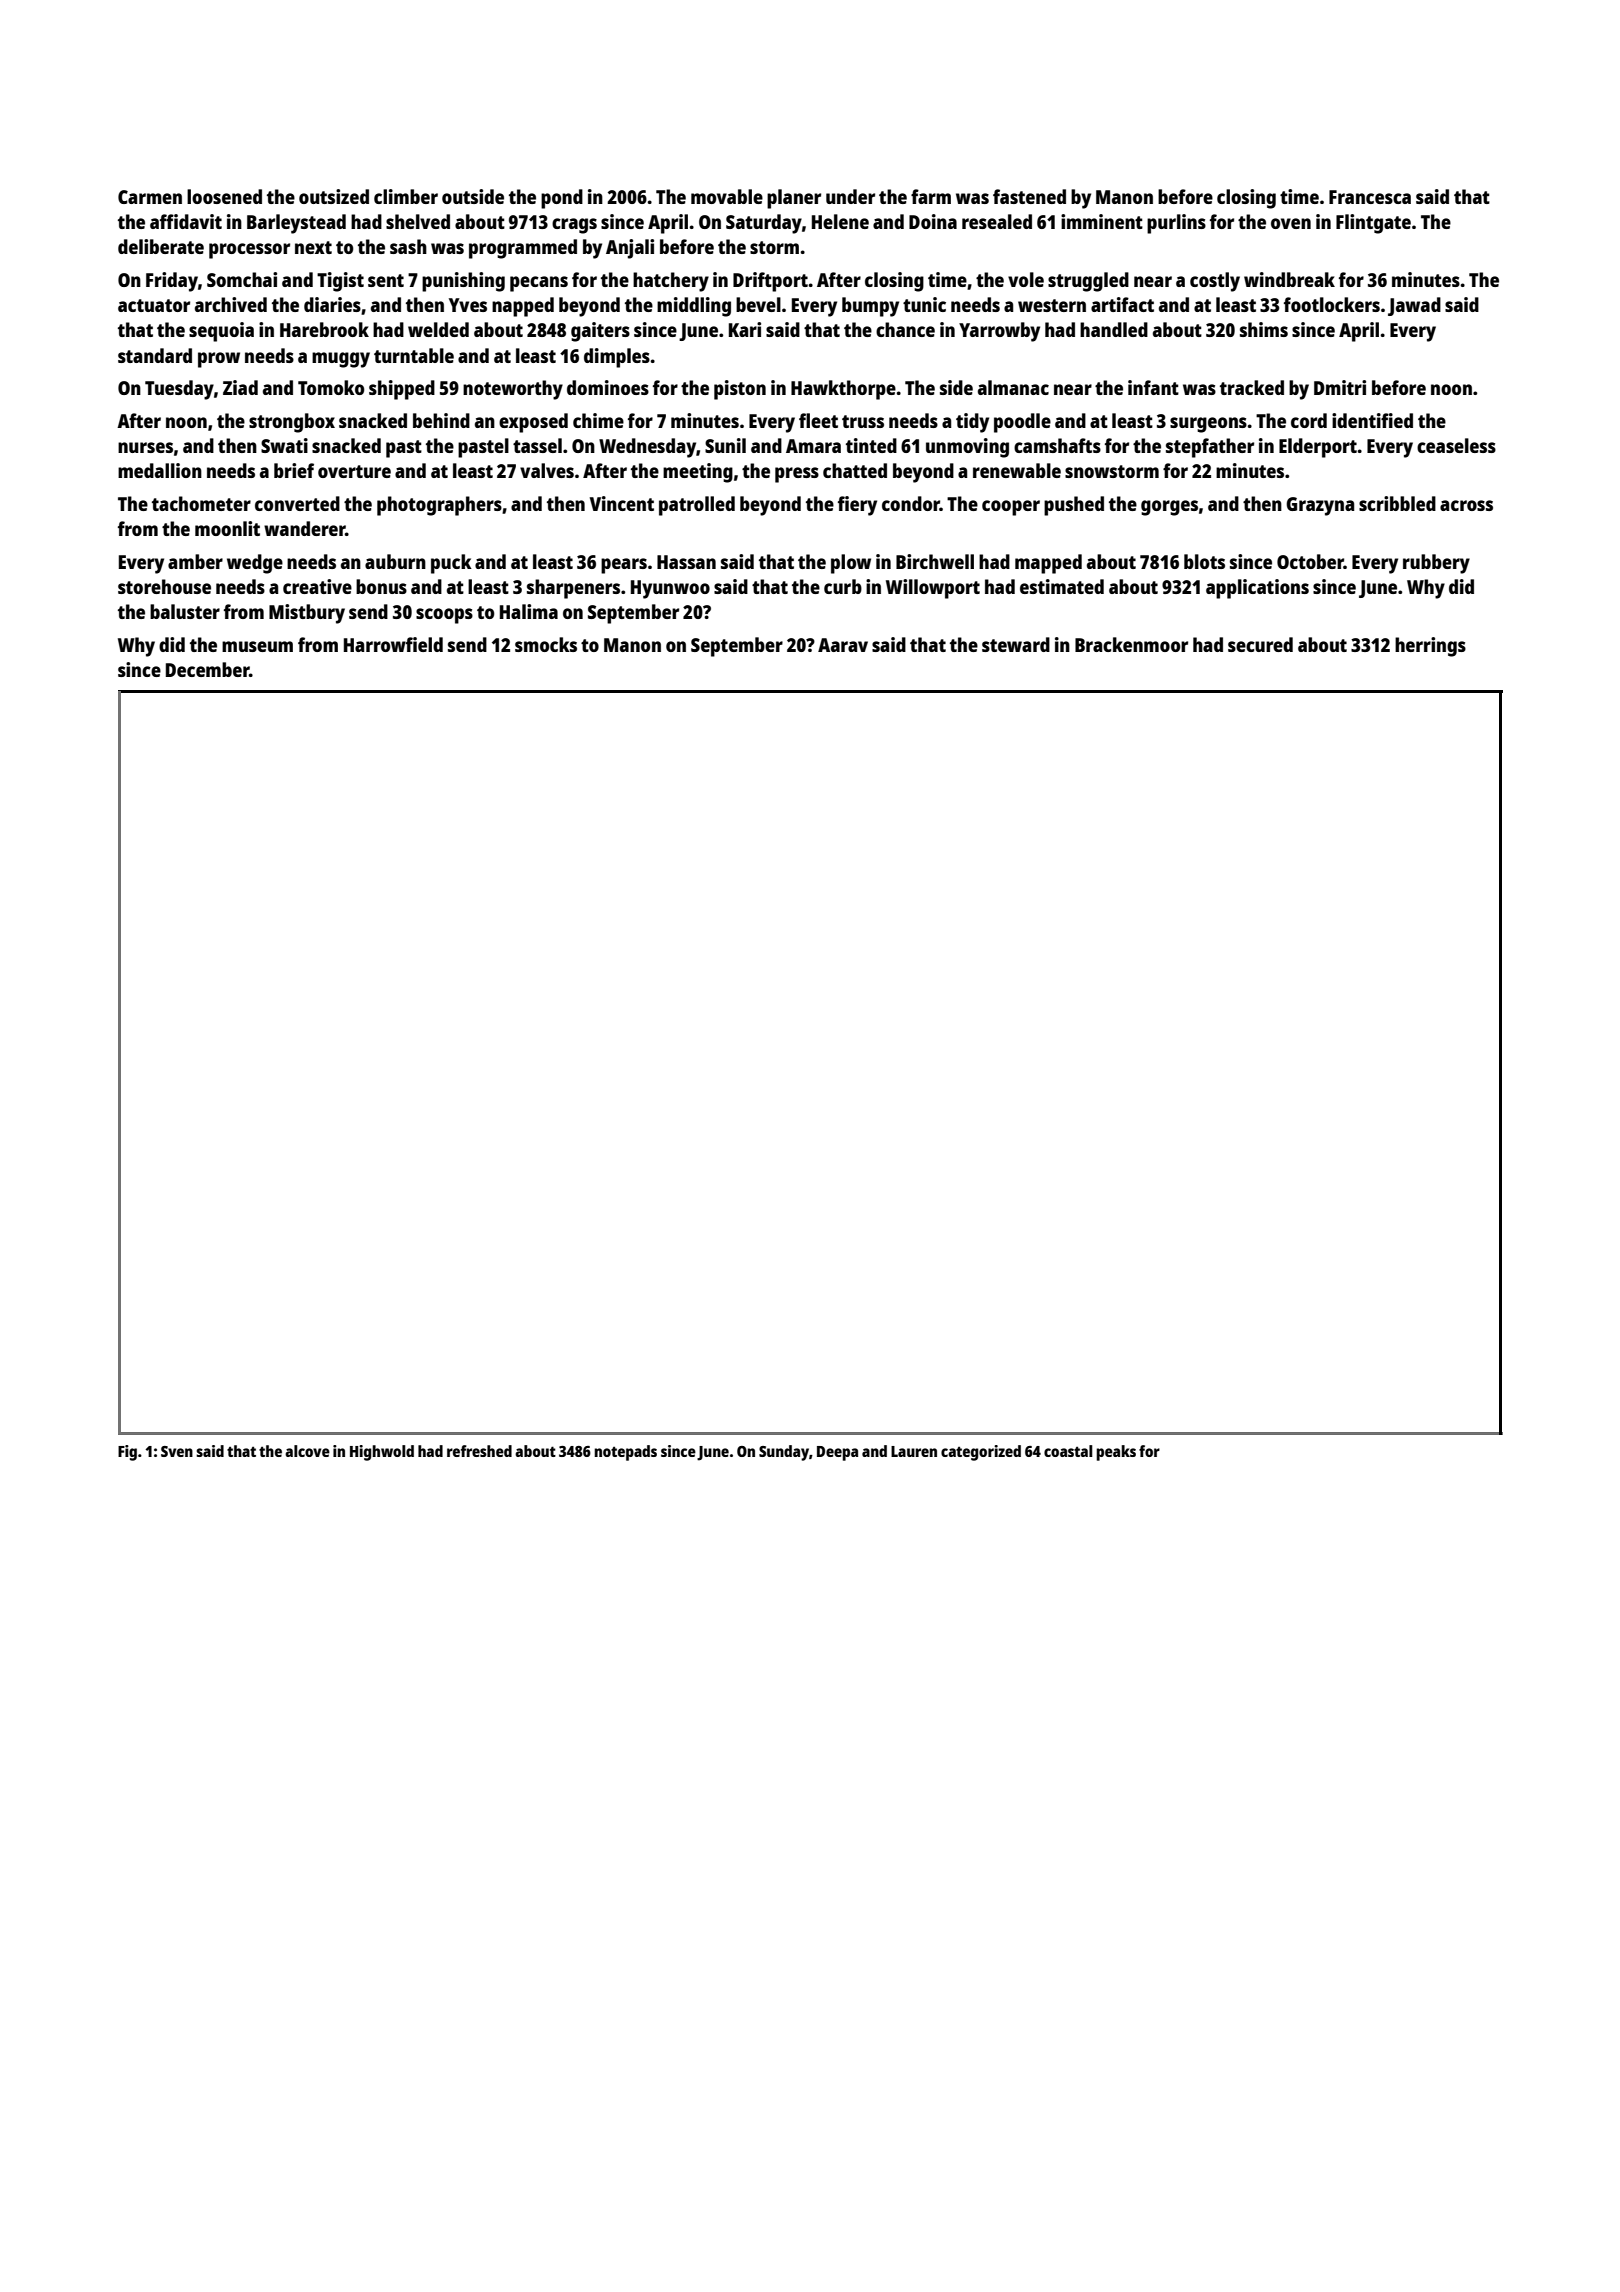 This image has height=2292, width=1620. Describe the element at coordinates (1016, 644) in the image. I see `steward` at that location.
